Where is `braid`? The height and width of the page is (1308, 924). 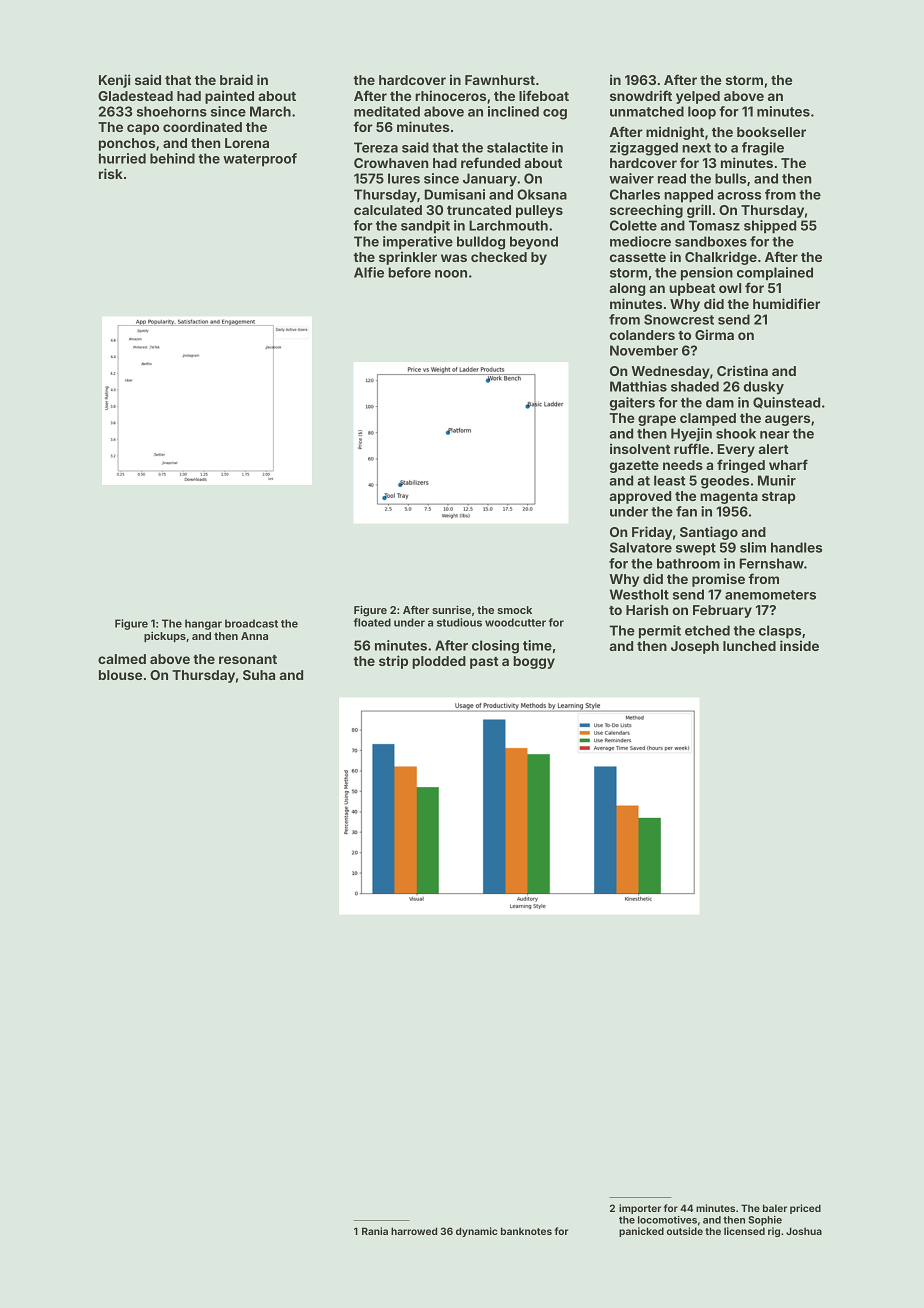 braid is located at coordinates (236, 79).
